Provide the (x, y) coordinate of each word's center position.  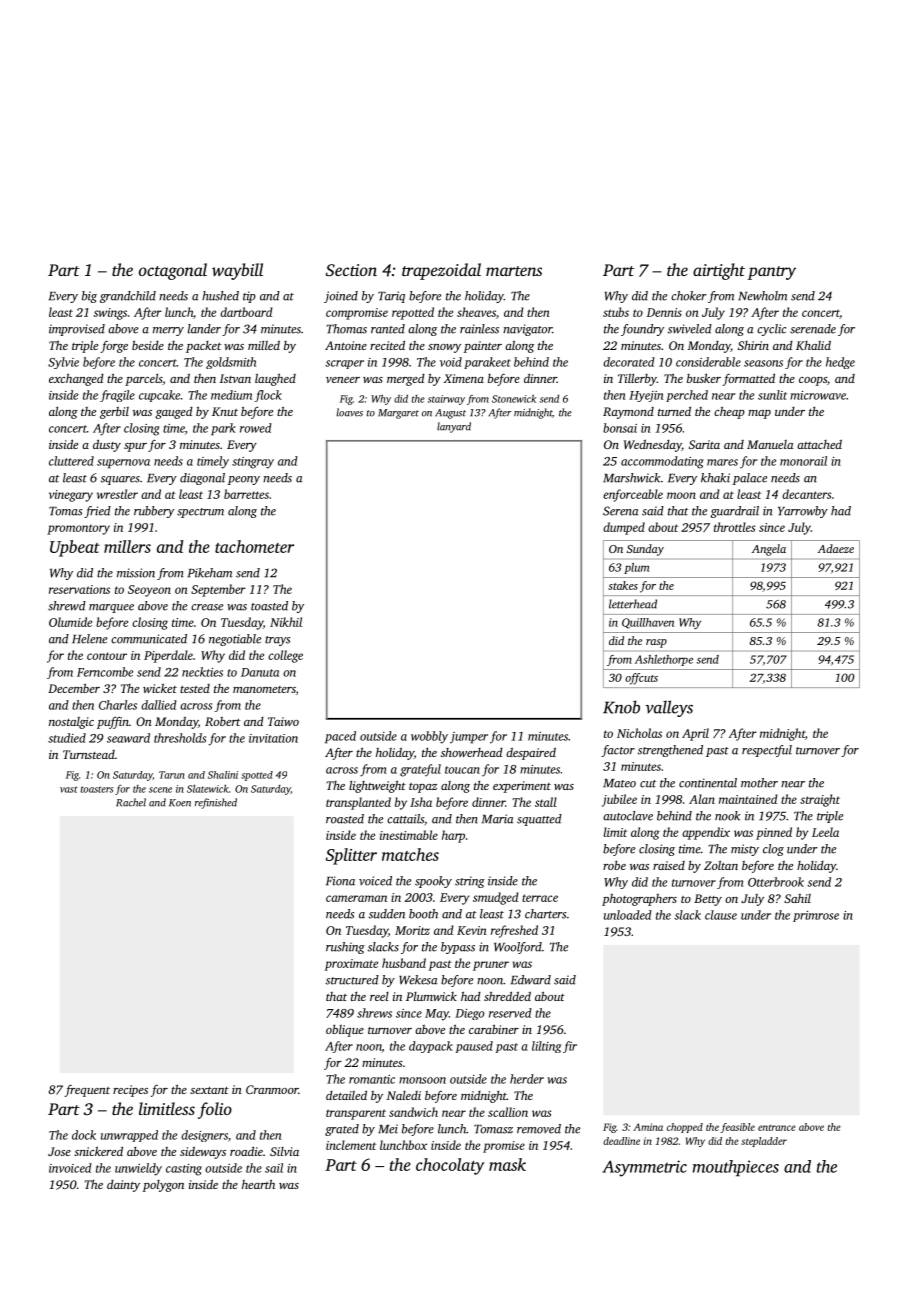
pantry (771, 273)
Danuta (260, 672)
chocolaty (450, 1166)
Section (351, 270)
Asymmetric (644, 1168)
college (285, 656)
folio (215, 1110)
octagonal (173, 271)
